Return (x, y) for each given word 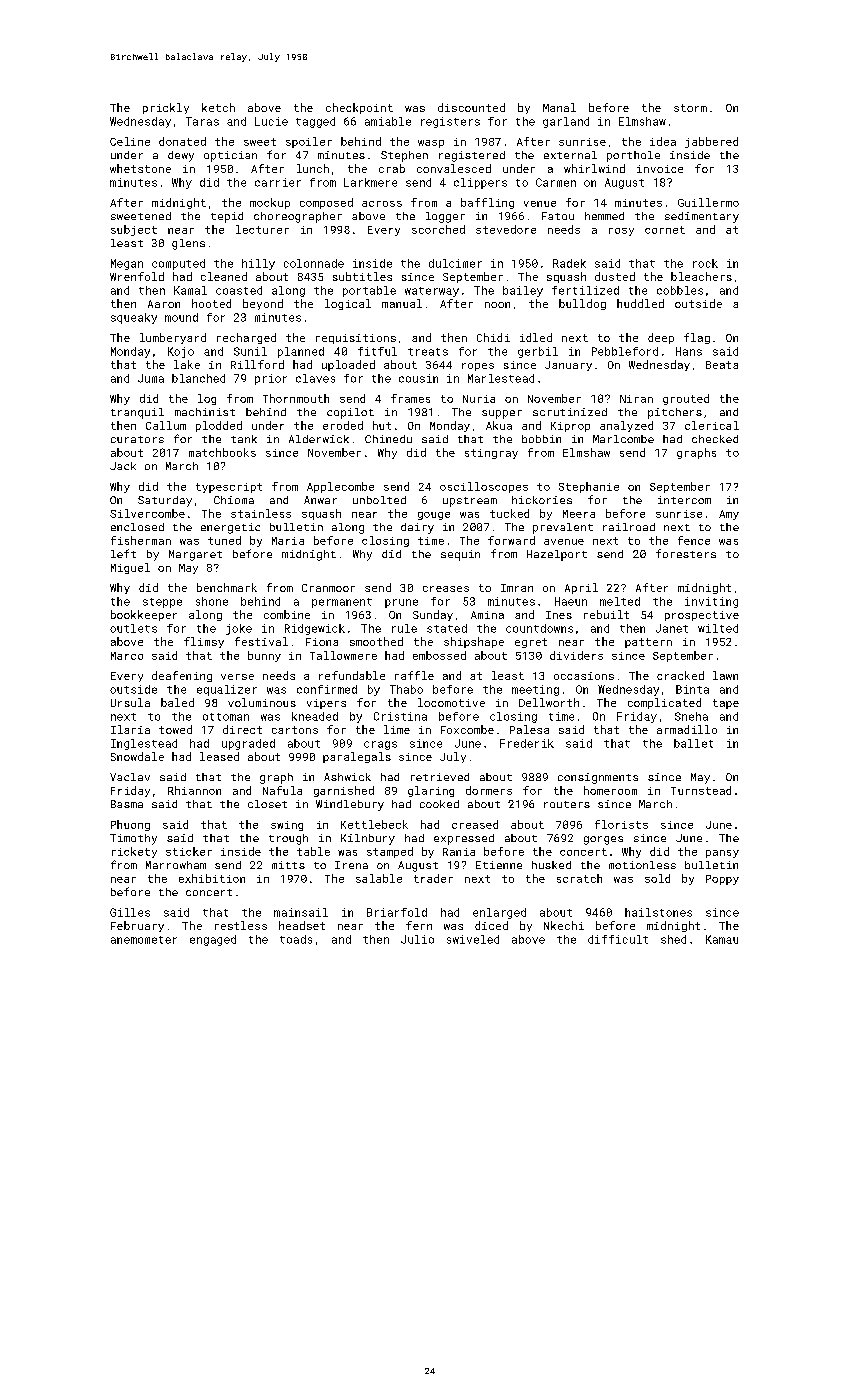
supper (502, 414)
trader (433, 878)
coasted (239, 290)
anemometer (144, 940)
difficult (618, 939)
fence (694, 540)
